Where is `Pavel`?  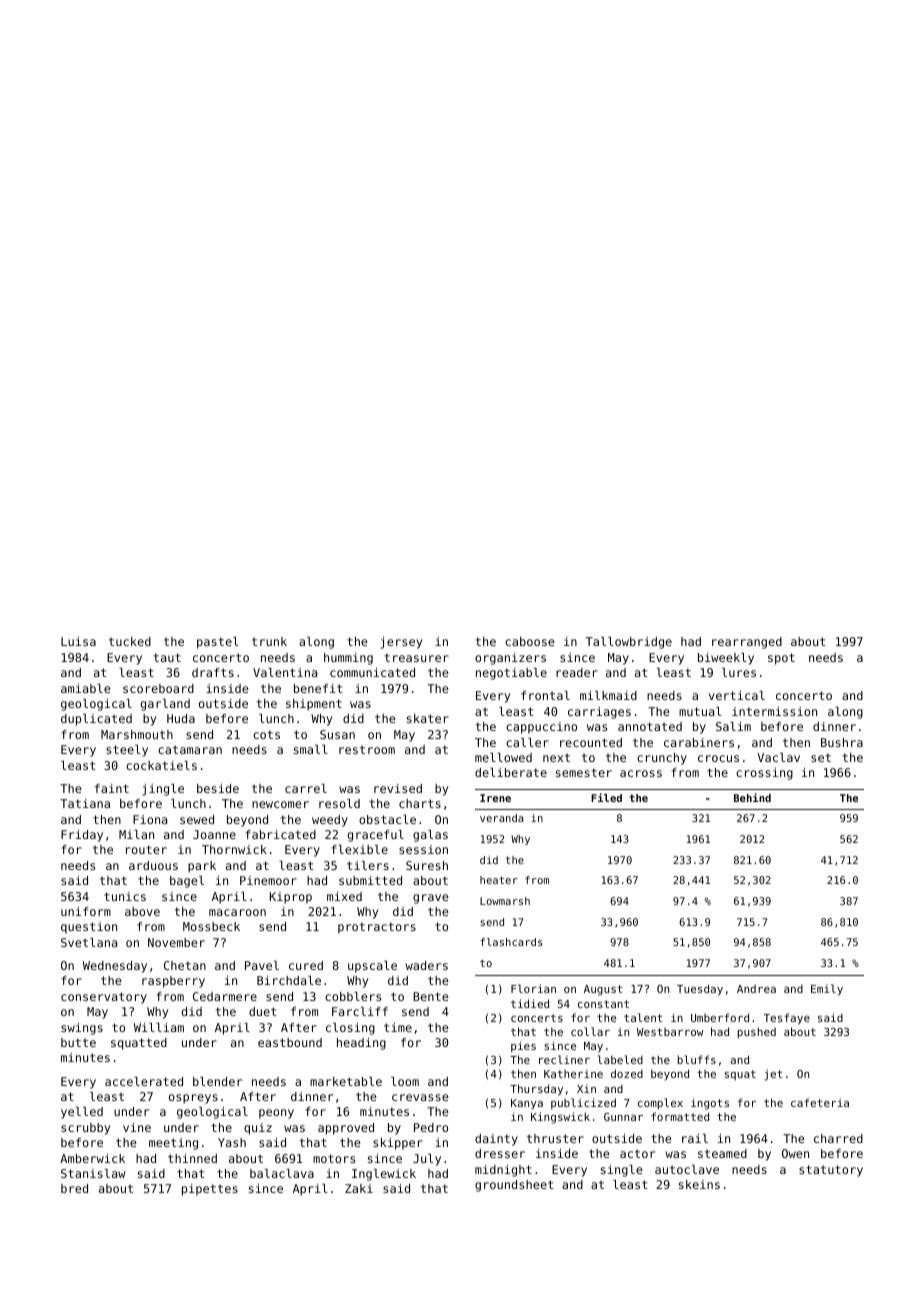
Pavel is located at coordinates (262, 965).
